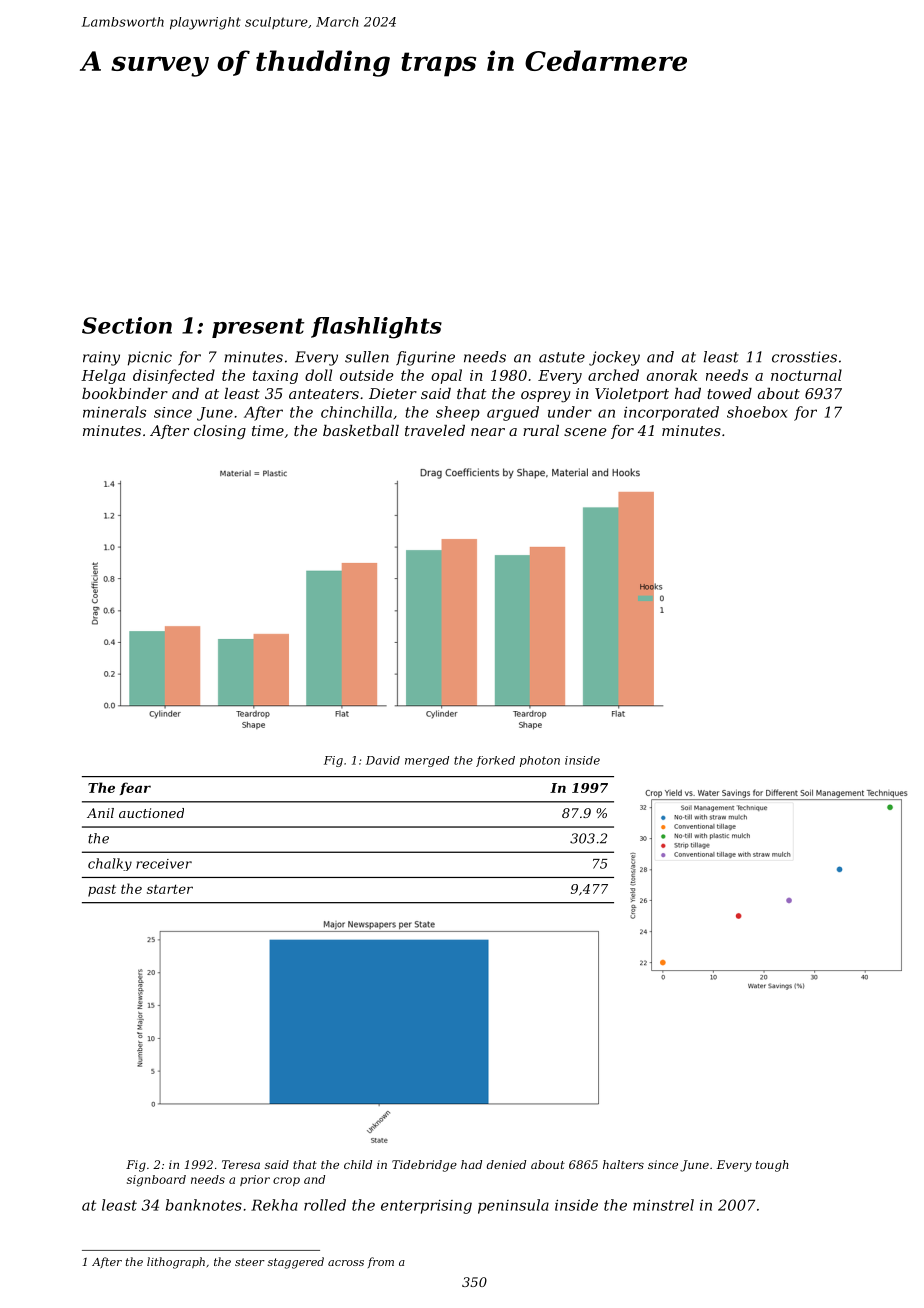  What do you see at coordinates (804, 357) in the screenshot?
I see `crossties` at bounding box center [804, 357].
